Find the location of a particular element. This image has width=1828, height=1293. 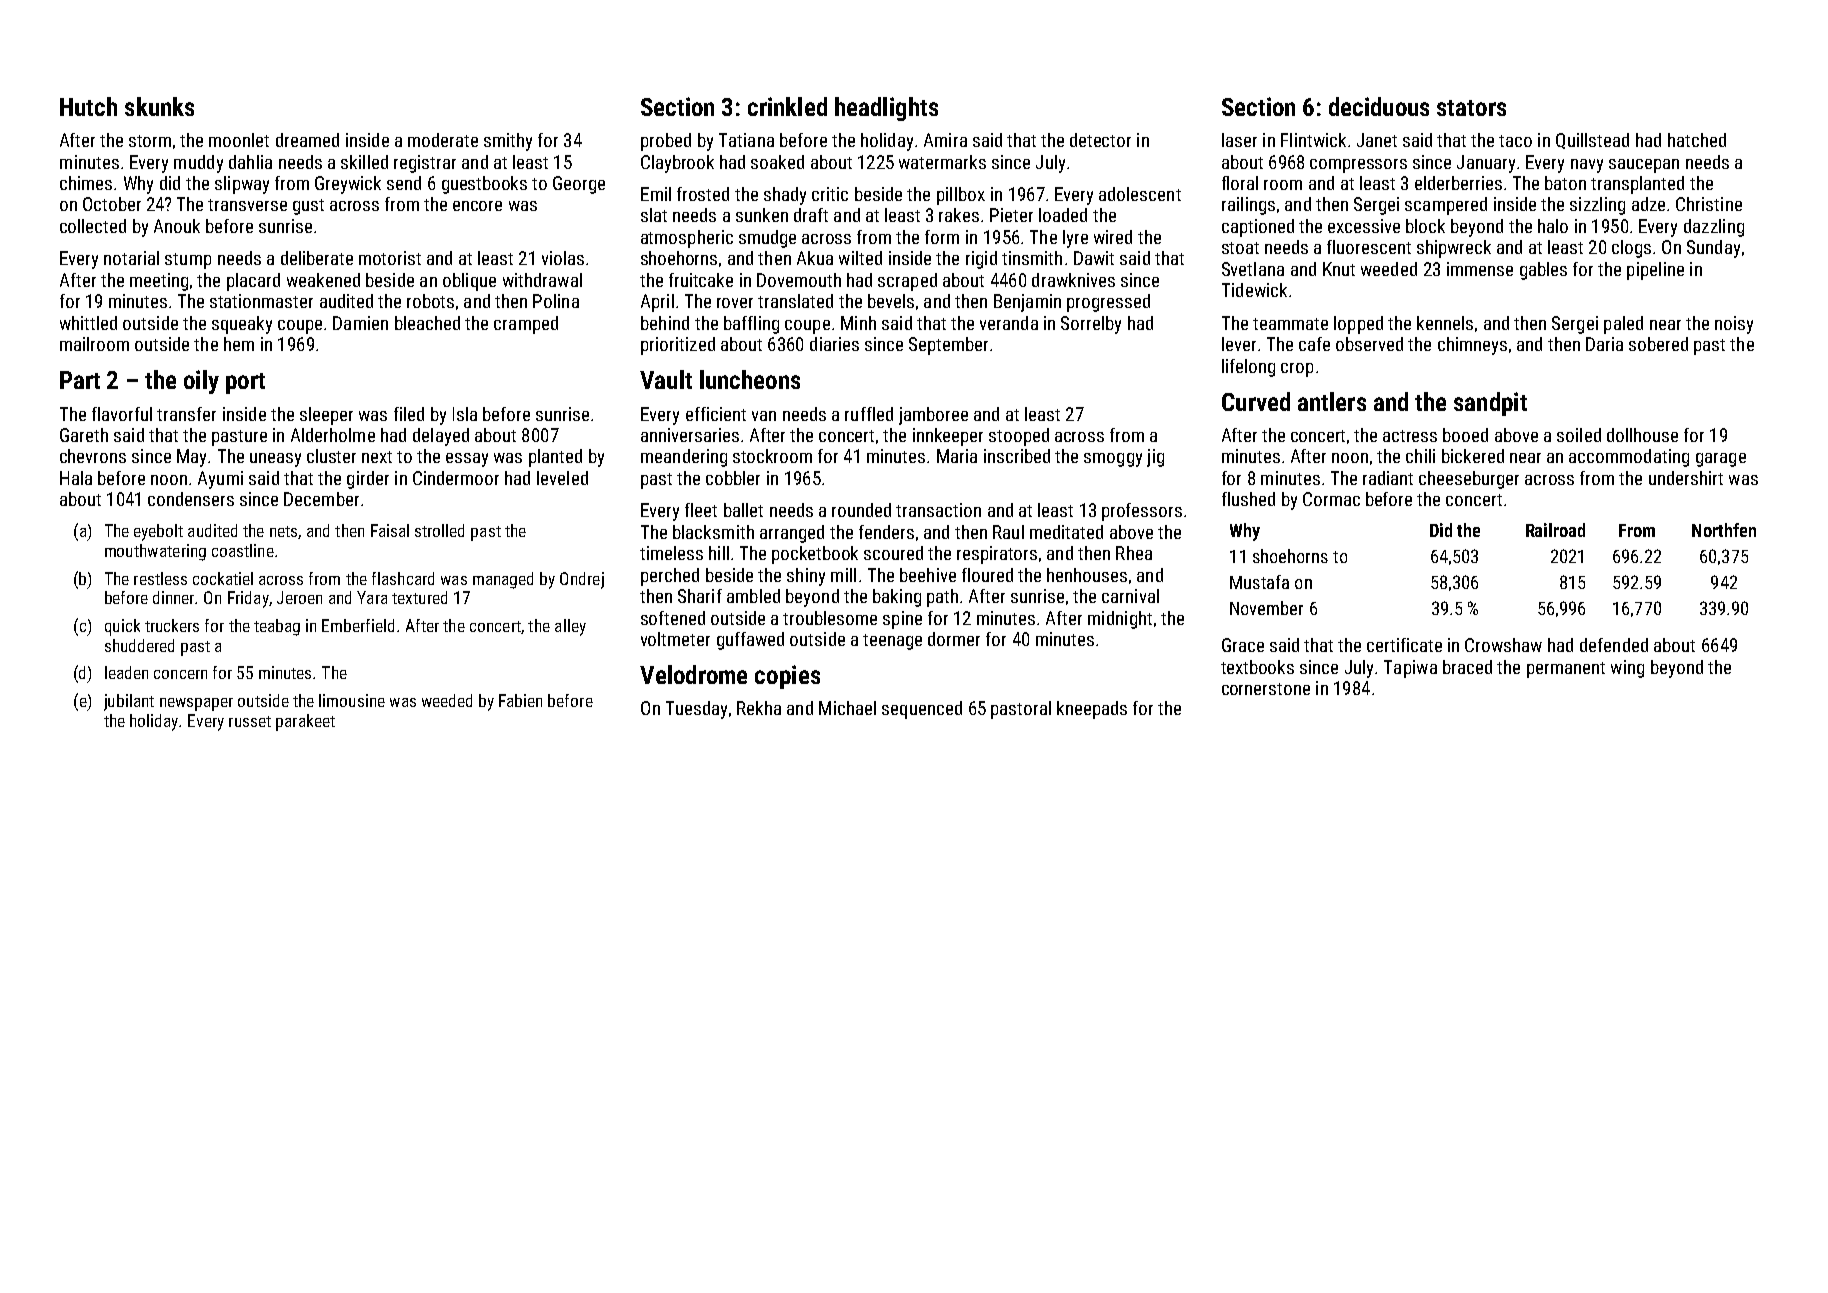

bleached is located at coordinates (427, 323).
